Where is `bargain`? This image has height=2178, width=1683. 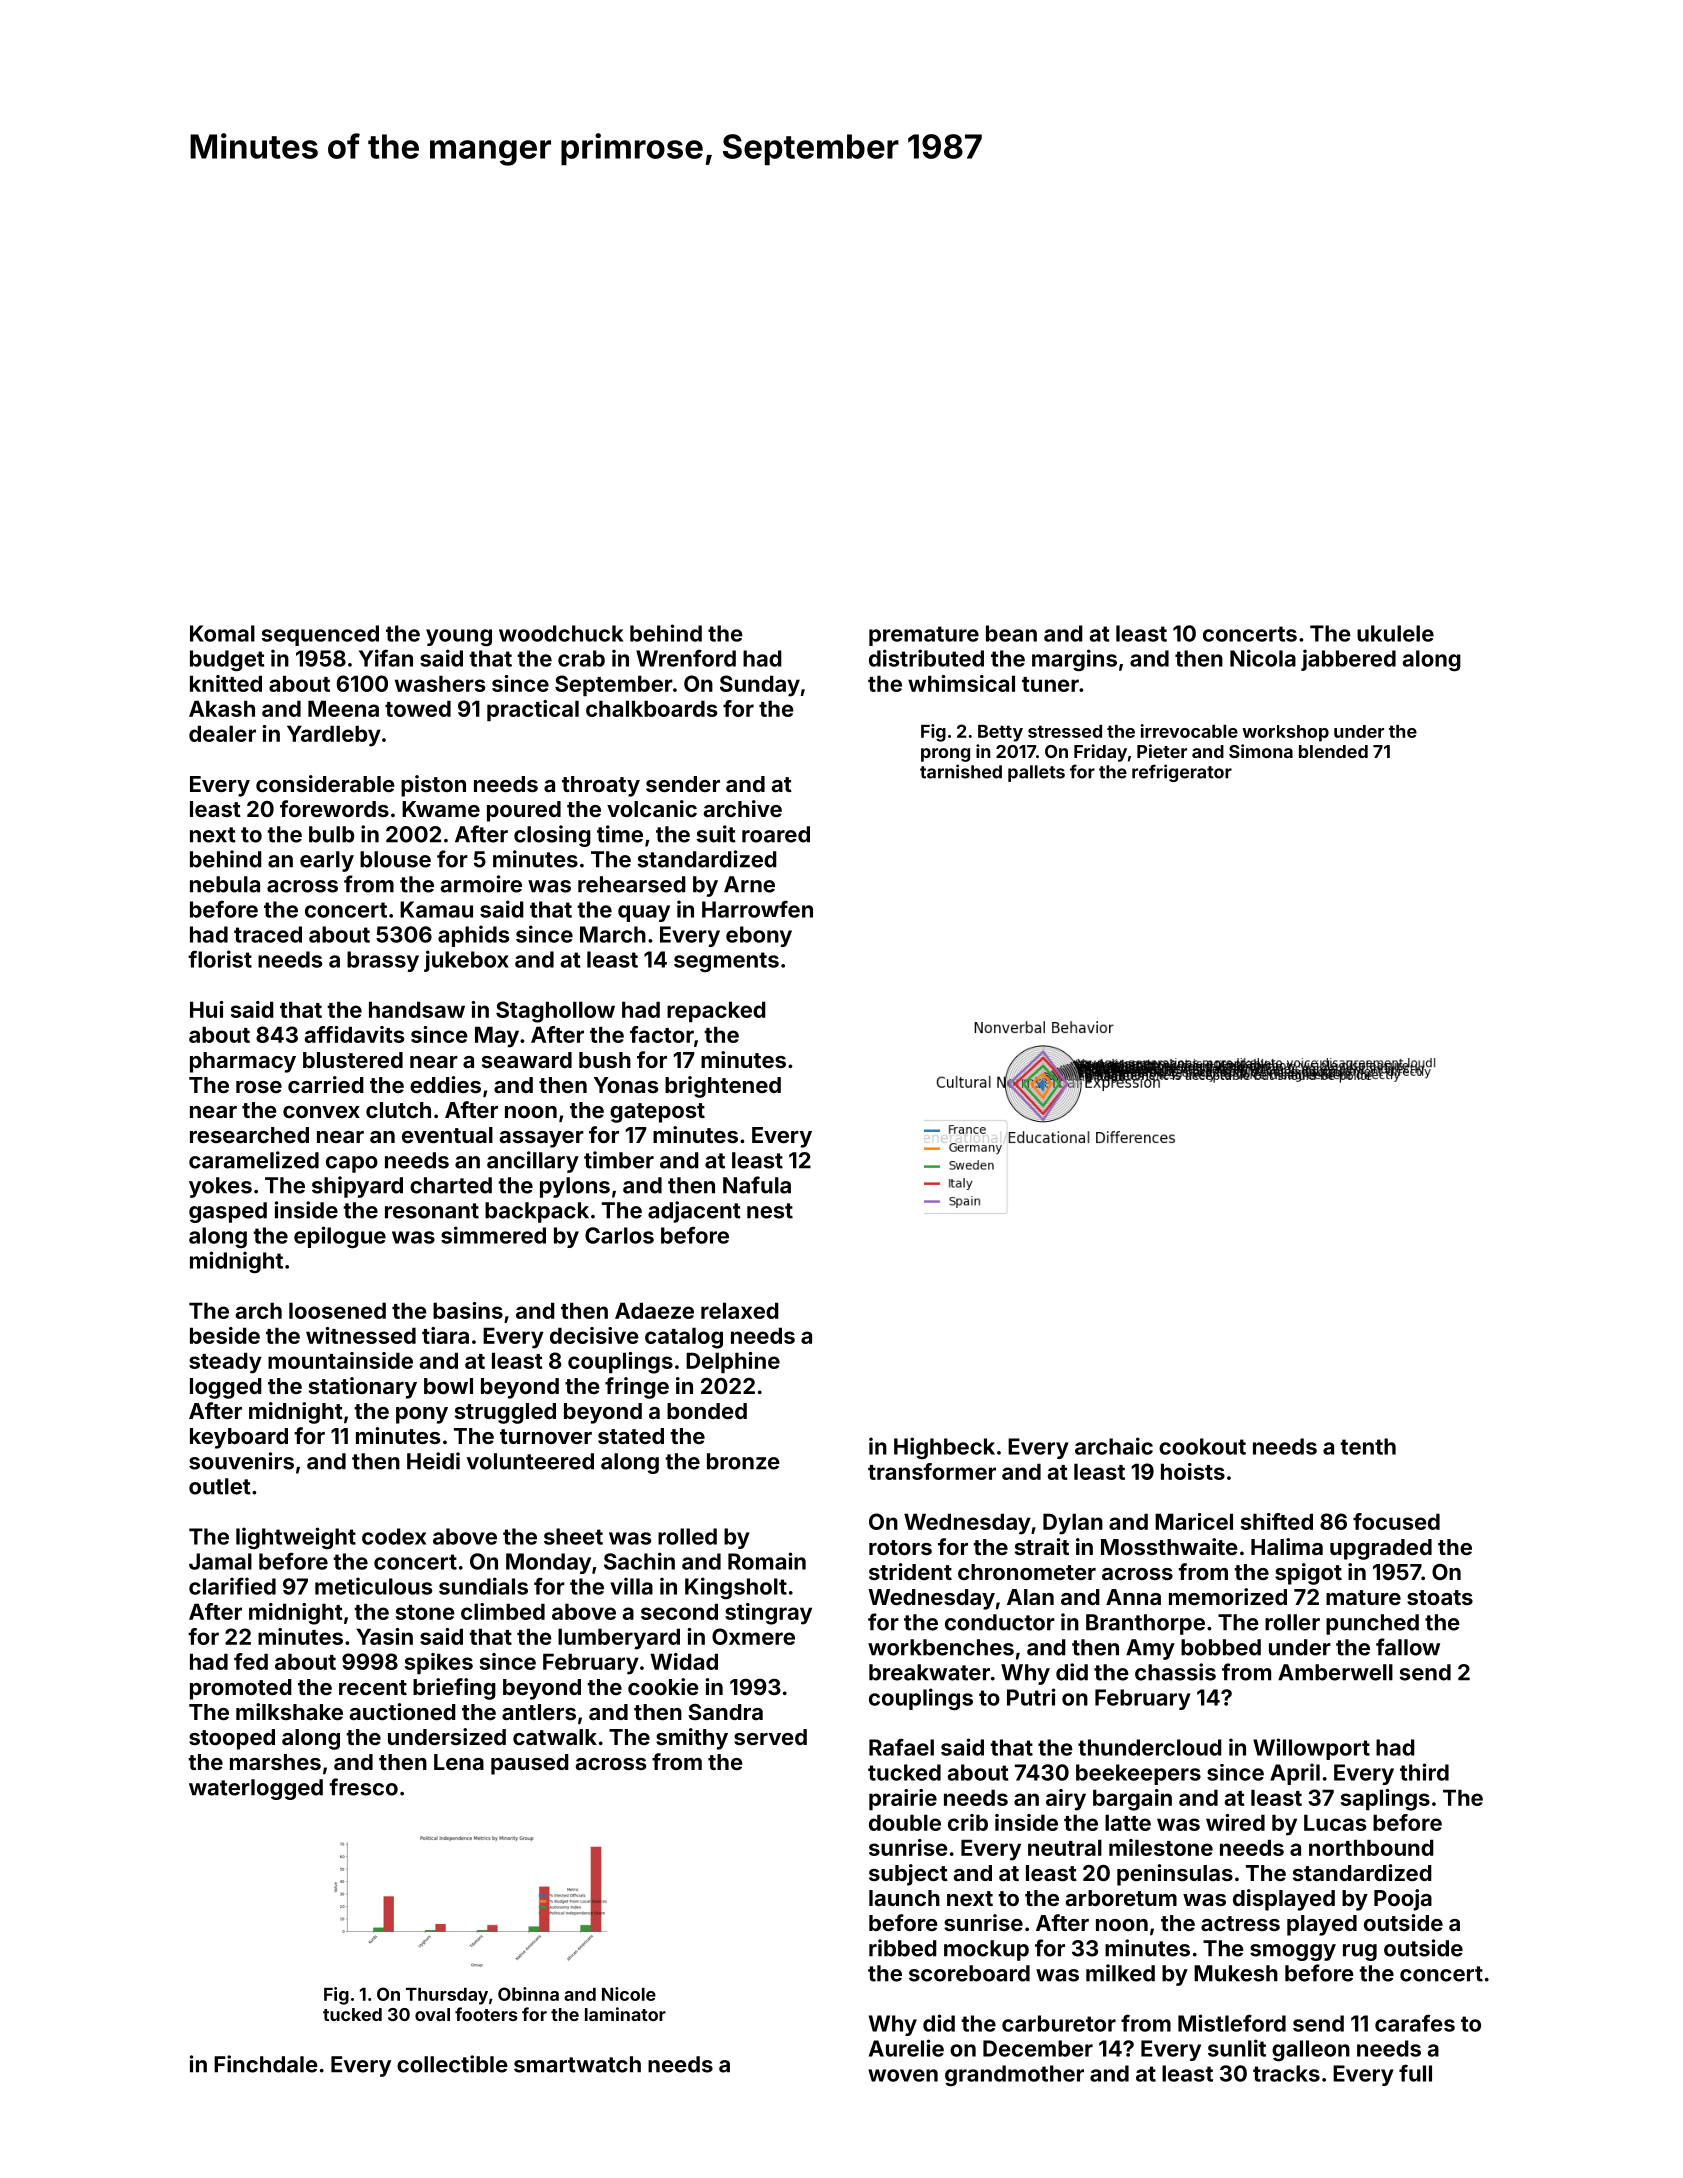
bargain is located at coordinates (1132, 1800).
